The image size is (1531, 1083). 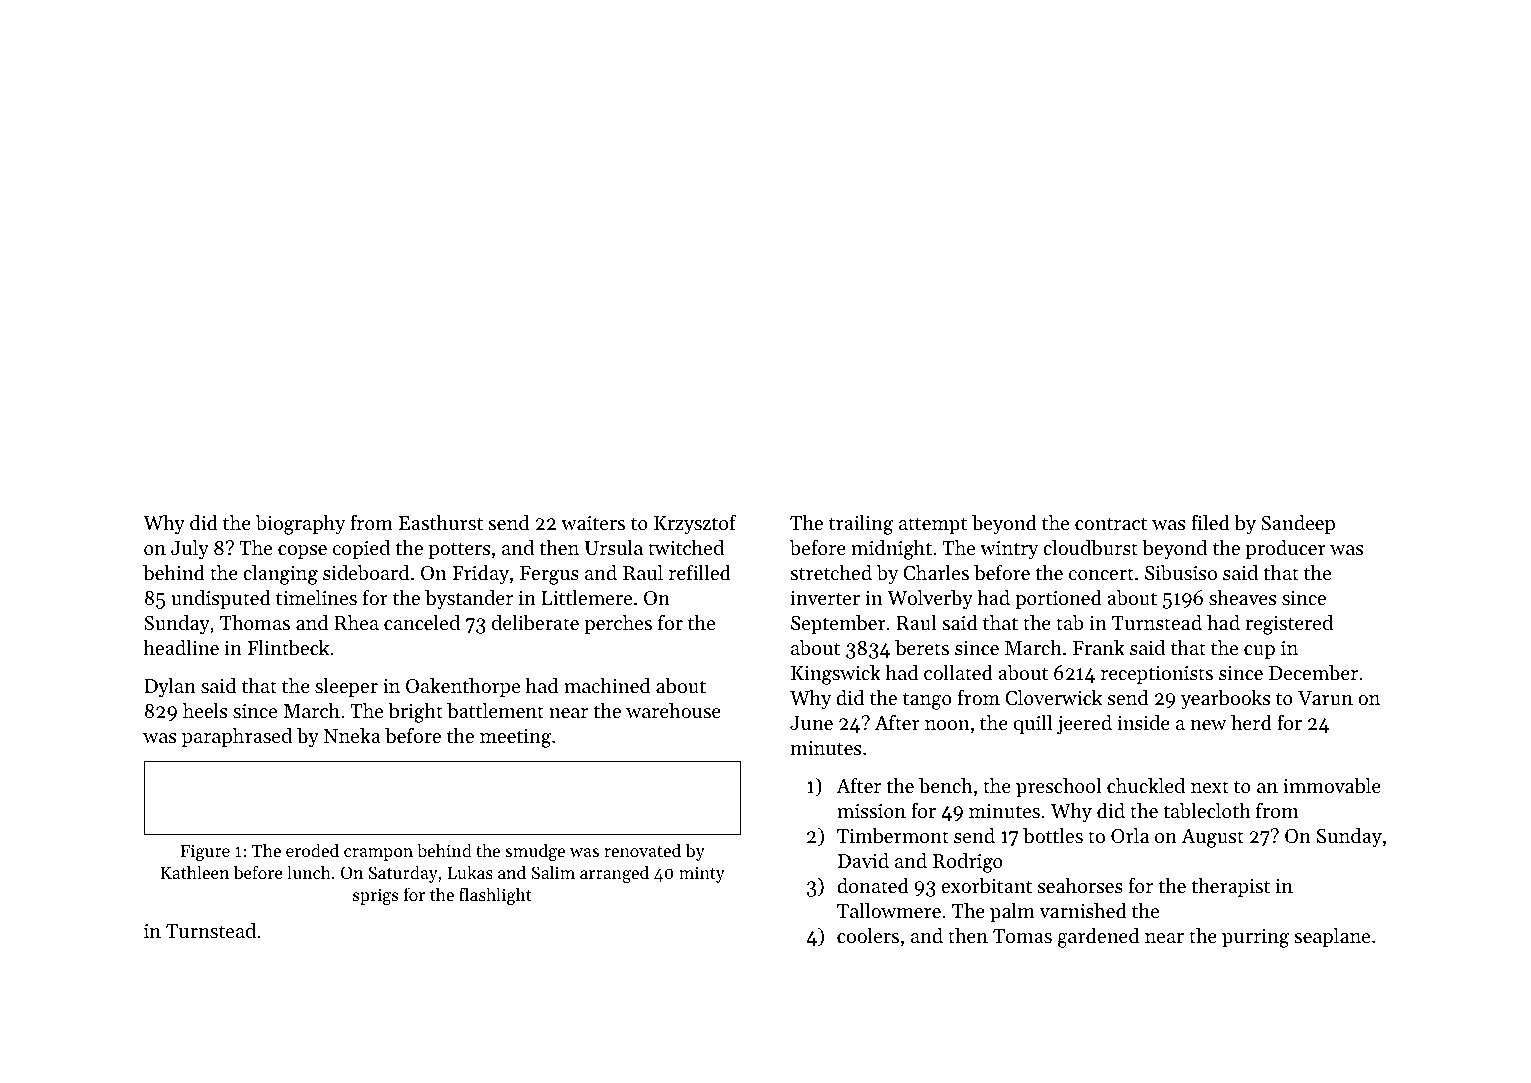 What do you see at coordinates (868, 936) in the document?
I see `coolers` at bounding box center [868, 936].
